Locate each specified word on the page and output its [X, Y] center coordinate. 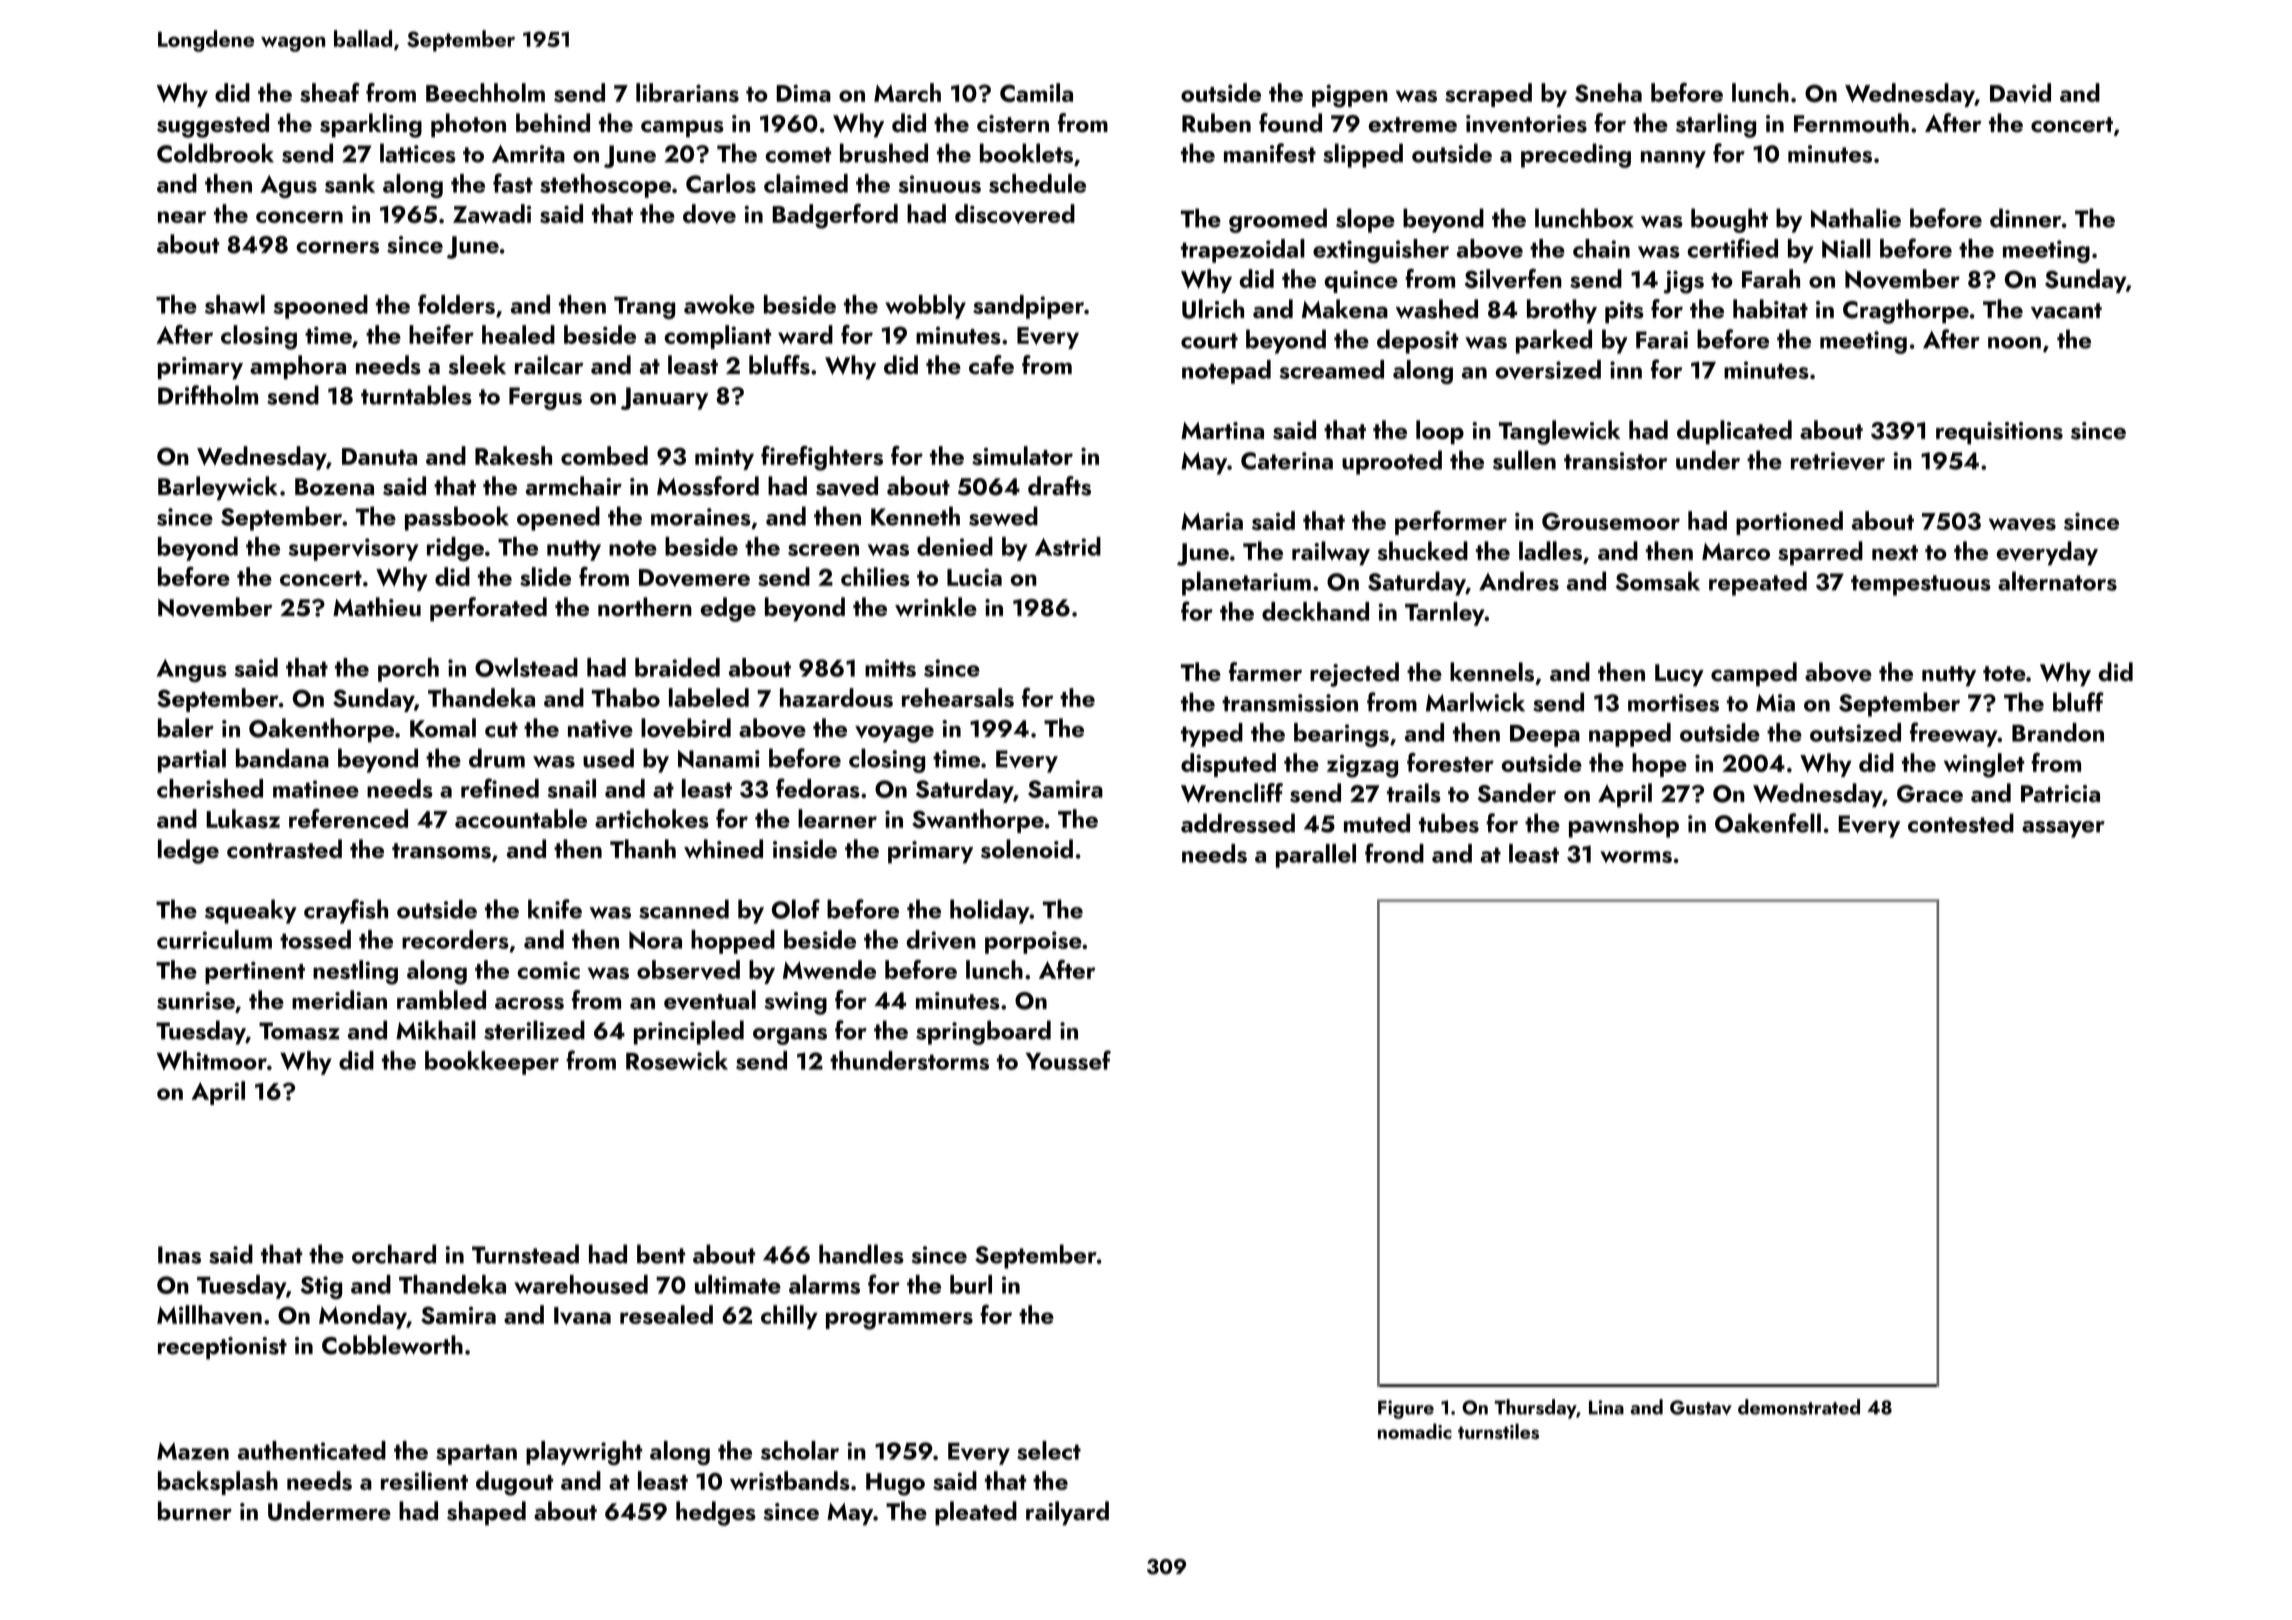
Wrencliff [1232, 793]
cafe [991, 365]
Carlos [721, 183]
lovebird [686, 728]
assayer [2063, 829]
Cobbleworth [392, 1345]
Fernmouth [1851, 123]
